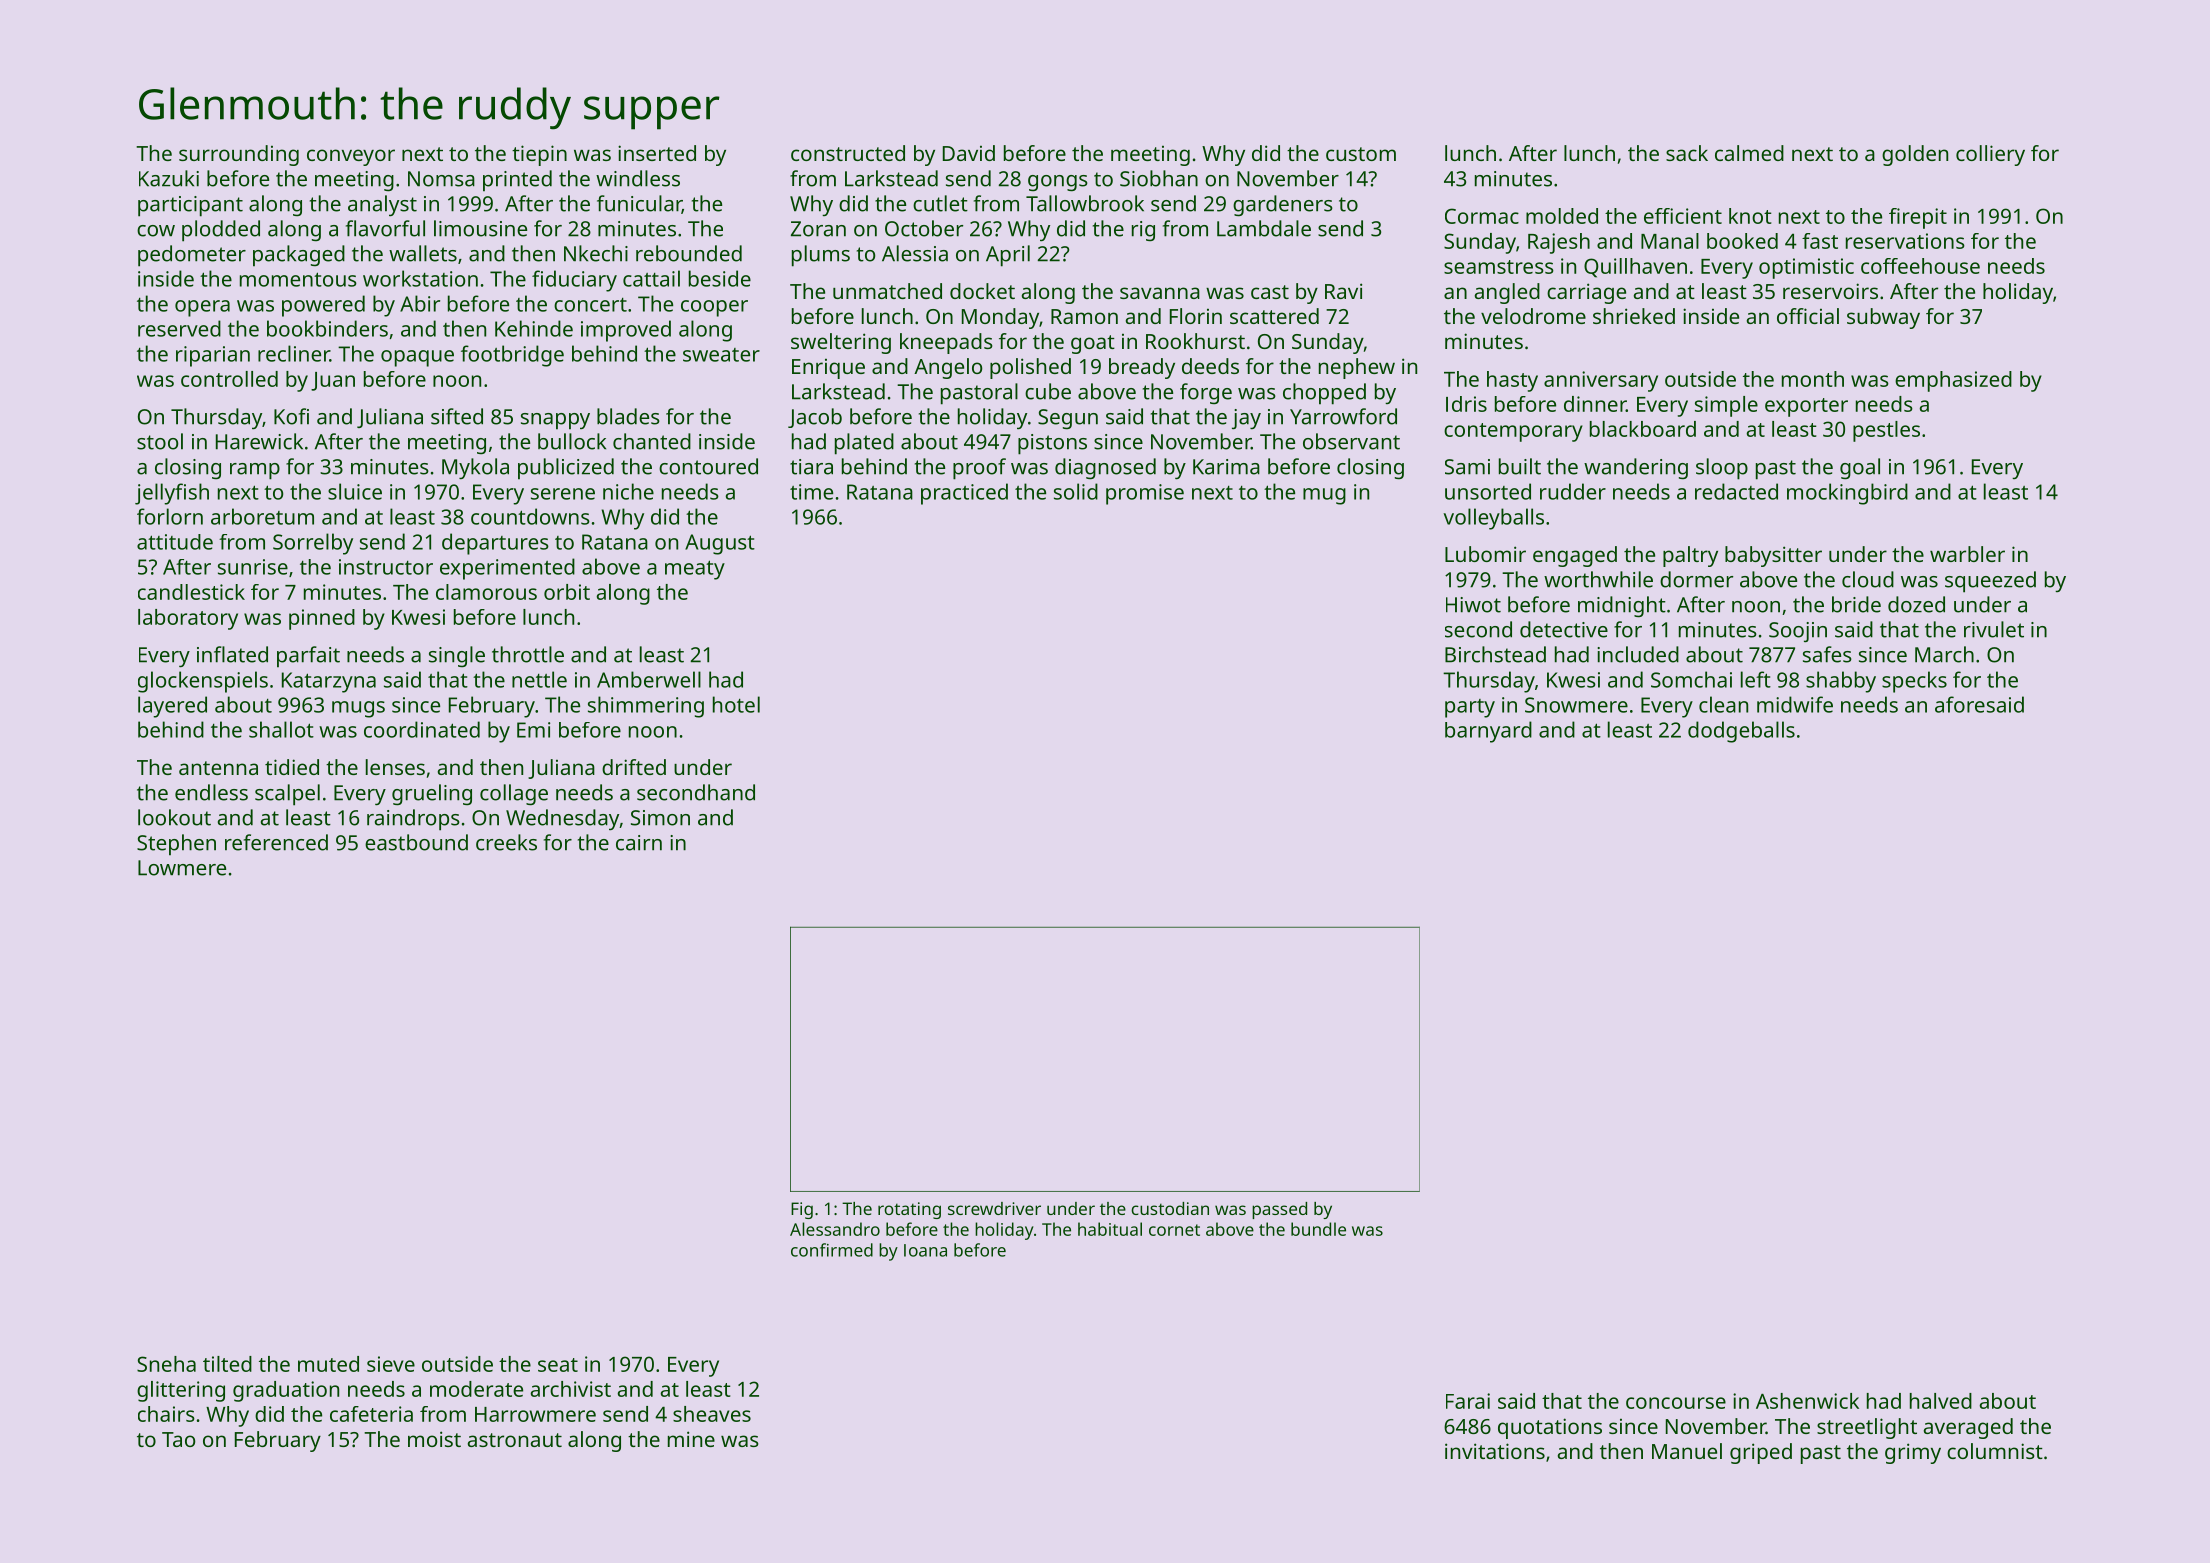 The width and height of the screenshot is (2210, 1563). What do you see at coordinates (395, 767) in the screenshot?
I see `lenses` at bounding box center [395, 767].
